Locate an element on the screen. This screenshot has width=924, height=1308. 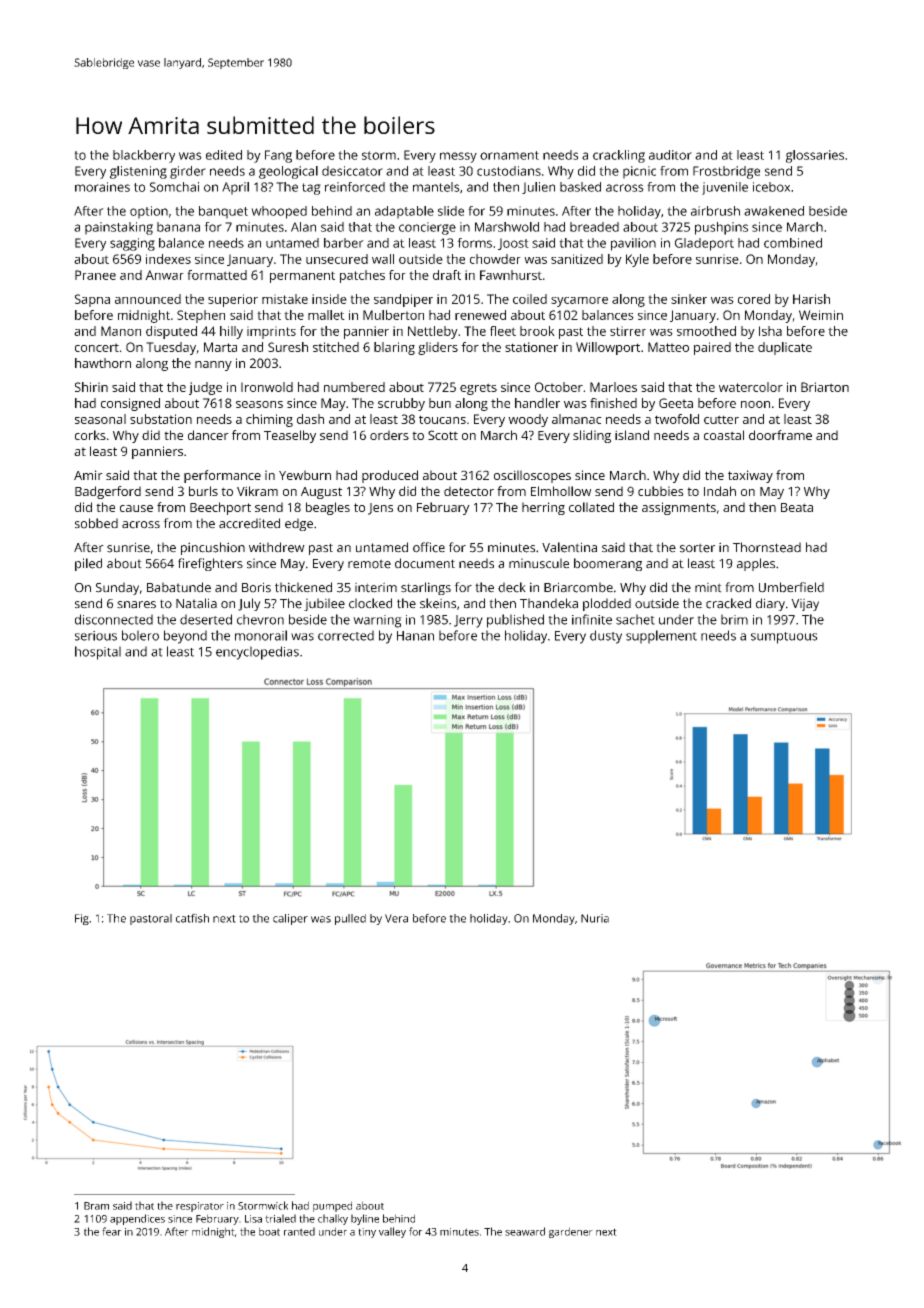
blackberry is located at coordinates (144, 156).
